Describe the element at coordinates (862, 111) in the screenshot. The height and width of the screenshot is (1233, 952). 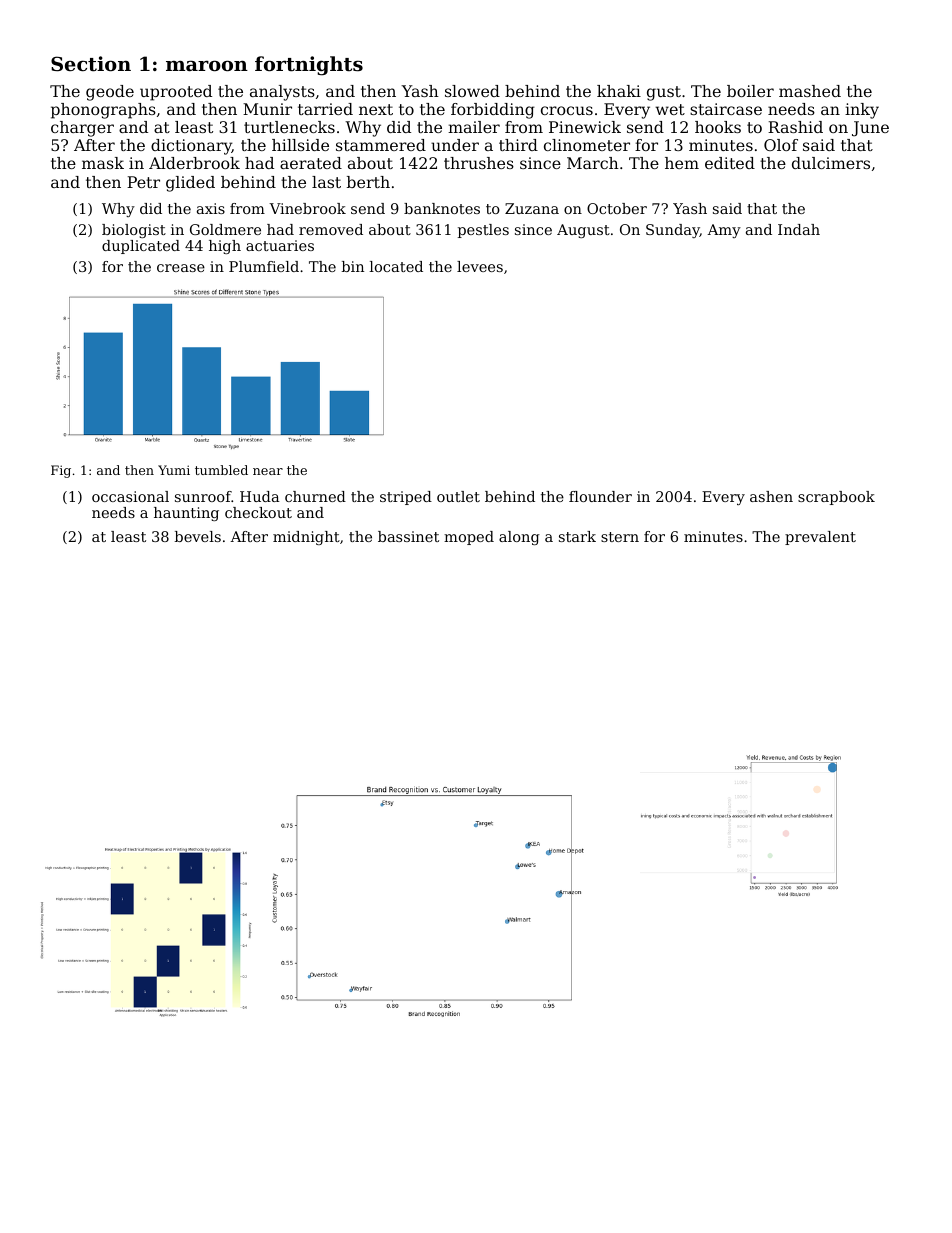
I see `inky` at that location.
